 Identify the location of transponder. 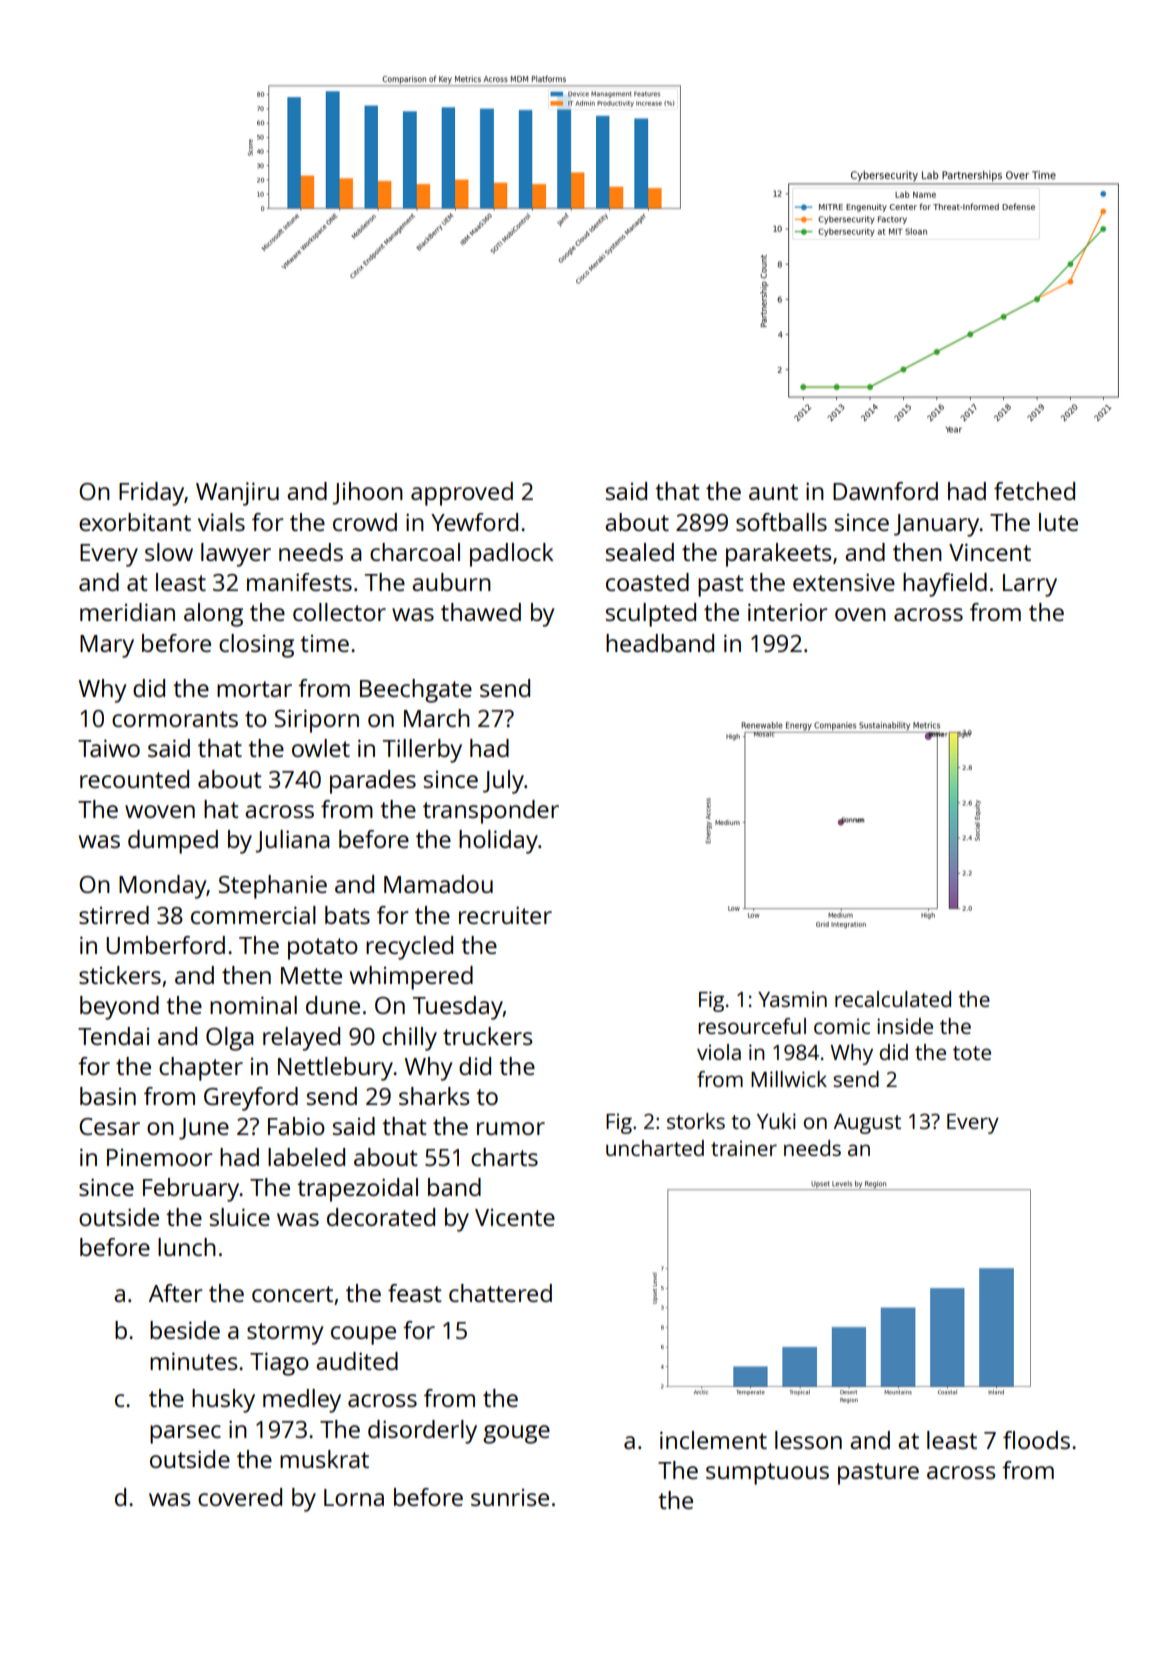
(491, 812).
